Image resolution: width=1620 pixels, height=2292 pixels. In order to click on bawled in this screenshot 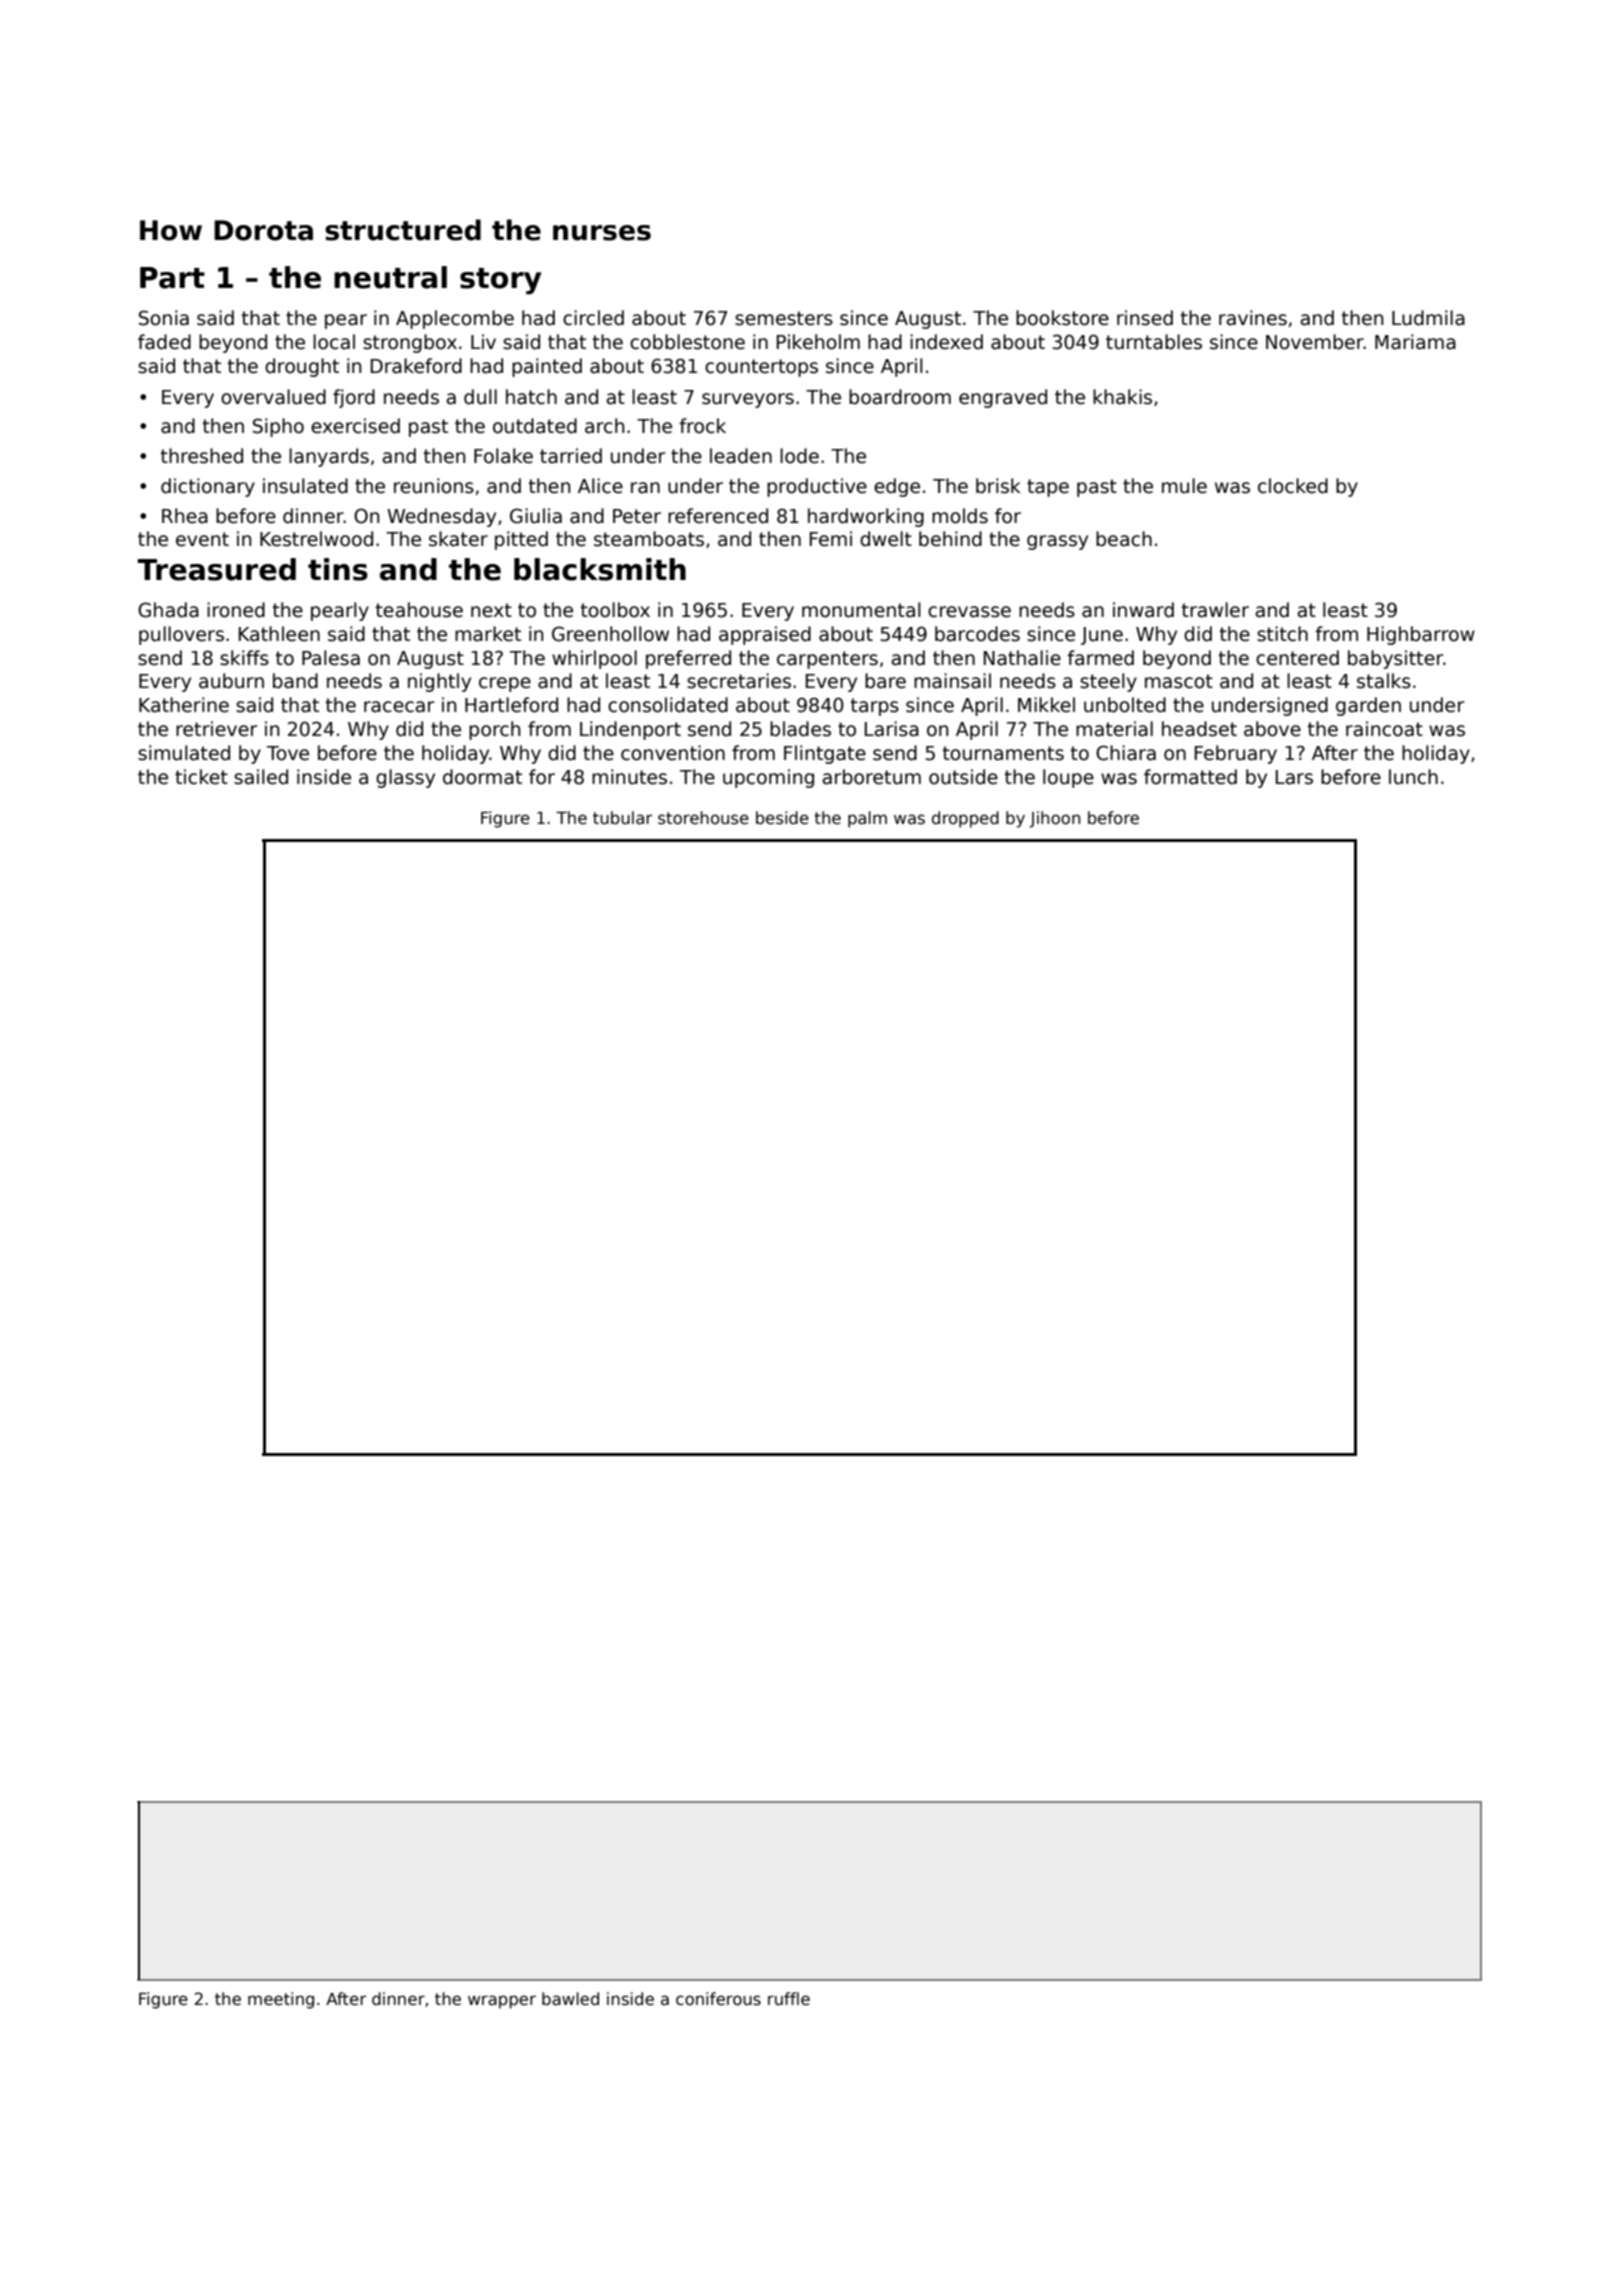, I will do `click(570, 1999)`.
